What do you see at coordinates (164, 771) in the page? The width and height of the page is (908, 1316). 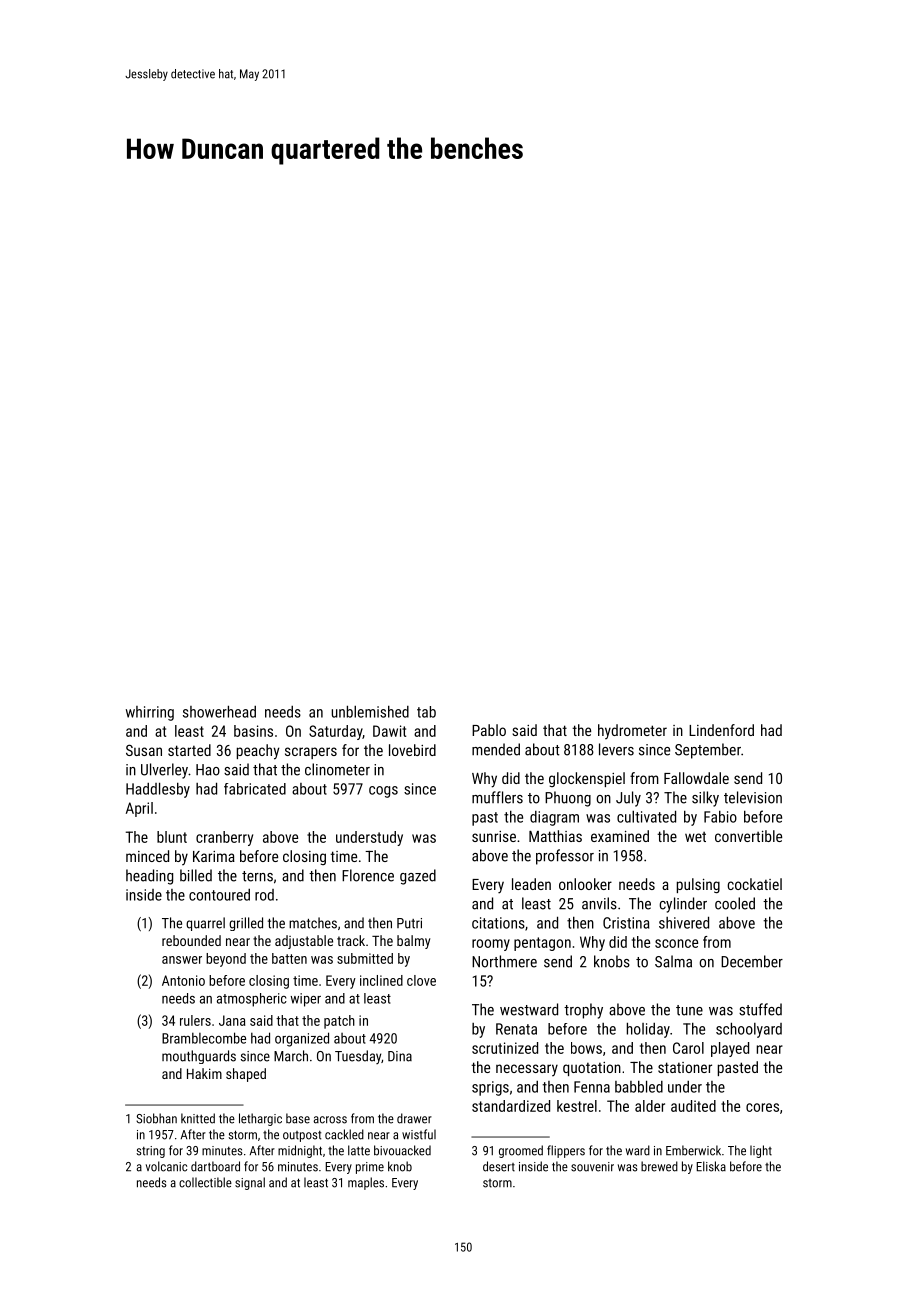 I see `Ulverley` at bounding box center [164, 771].
